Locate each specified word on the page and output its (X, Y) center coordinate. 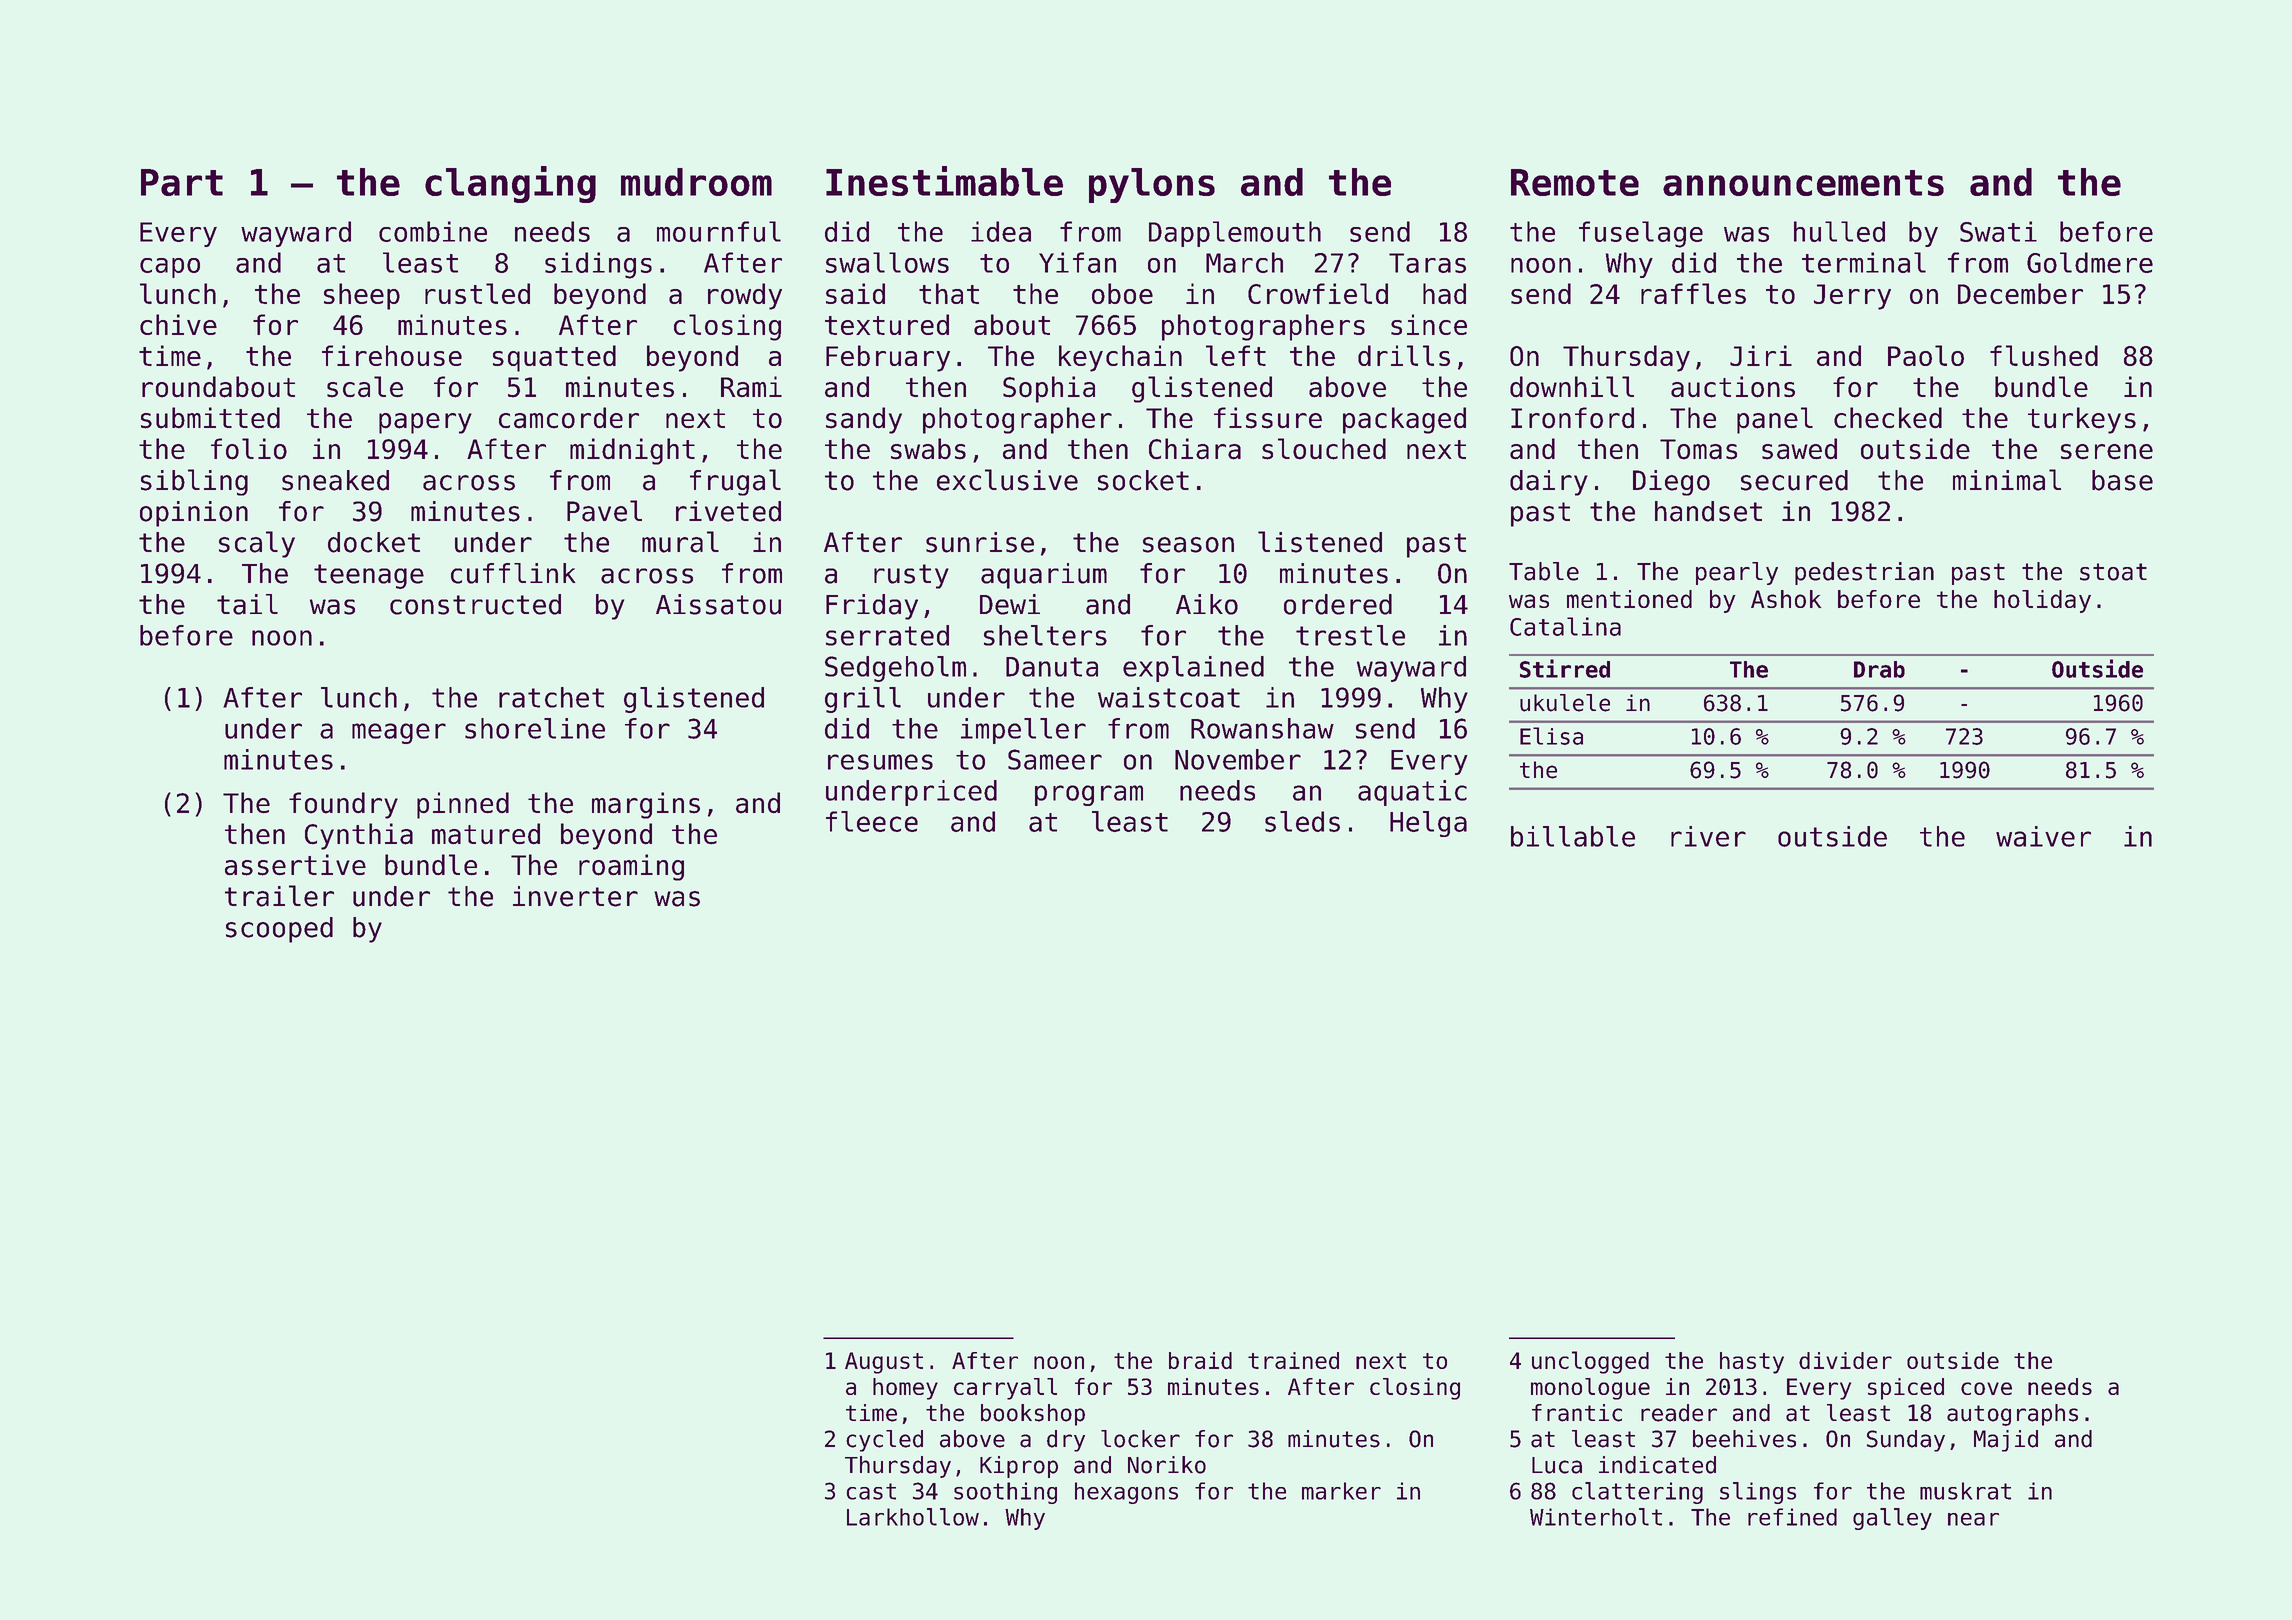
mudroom (696, 182)
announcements (1803, 183)
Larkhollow (913, 1517)
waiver (2043, 836)
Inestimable (944, 181)
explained (1193, 669)
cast (871, 1491)
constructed (475, 604)
